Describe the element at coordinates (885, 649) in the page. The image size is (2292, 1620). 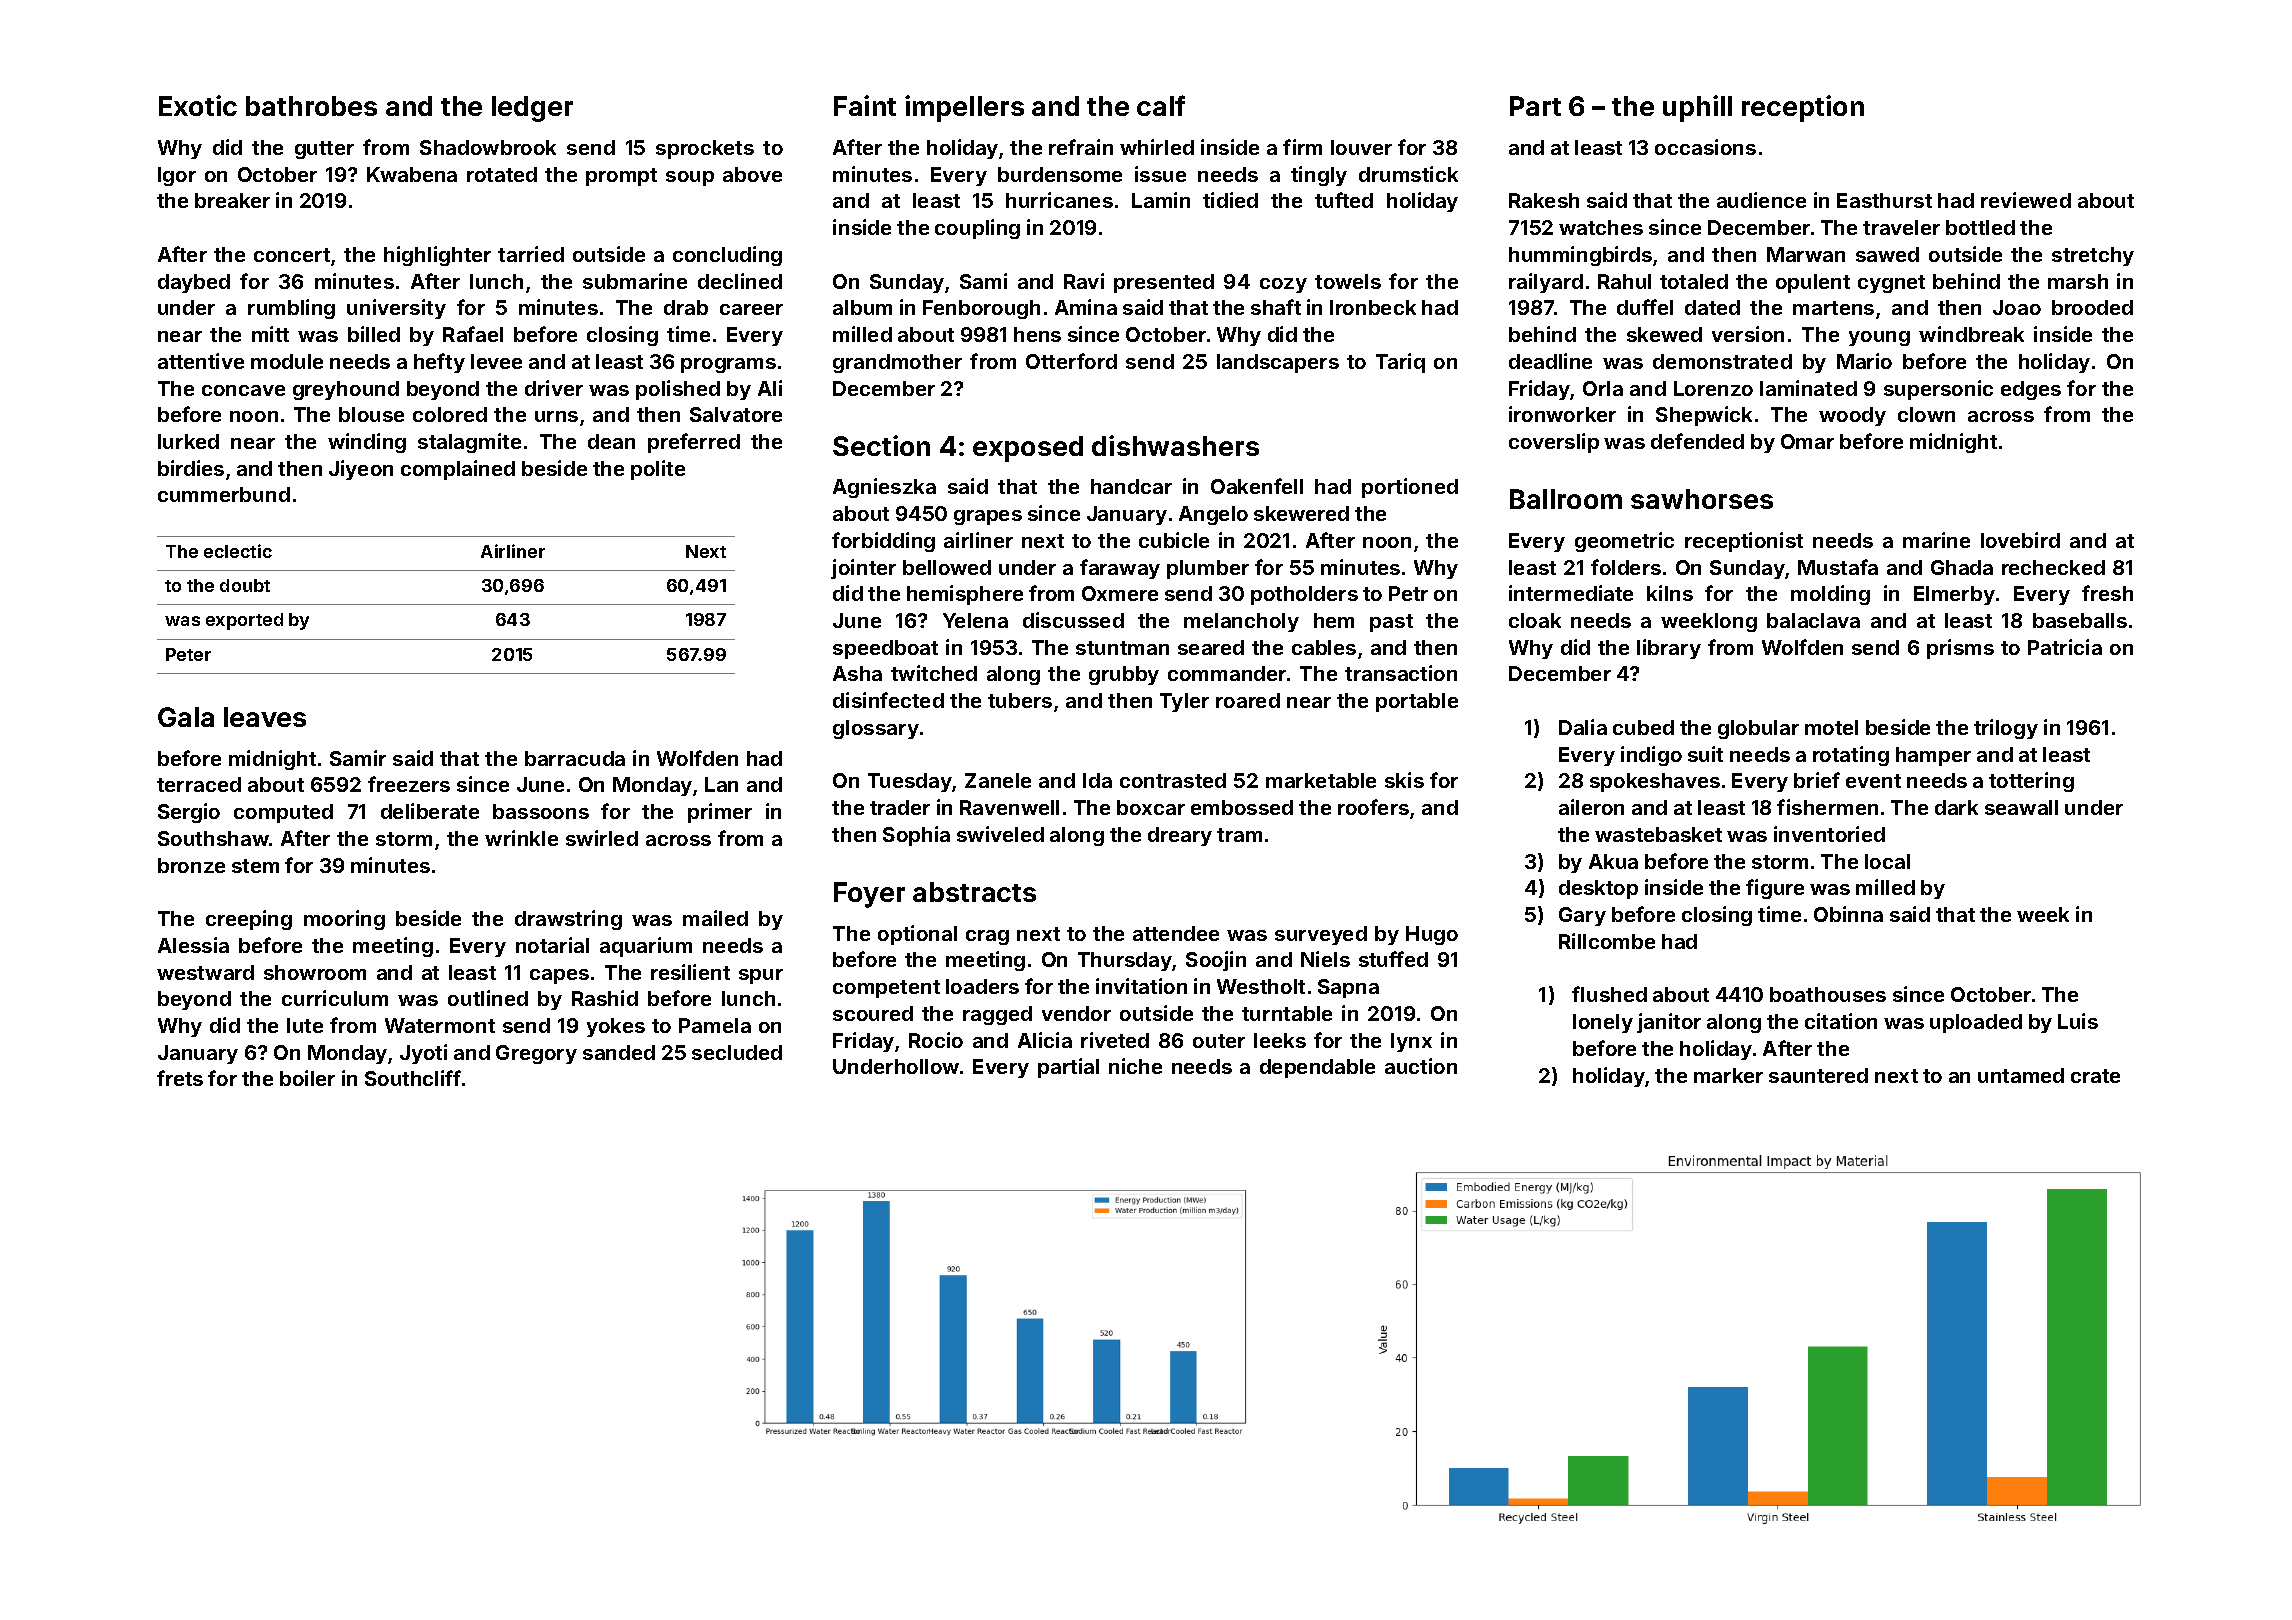
I see `speedboat` at that location.
